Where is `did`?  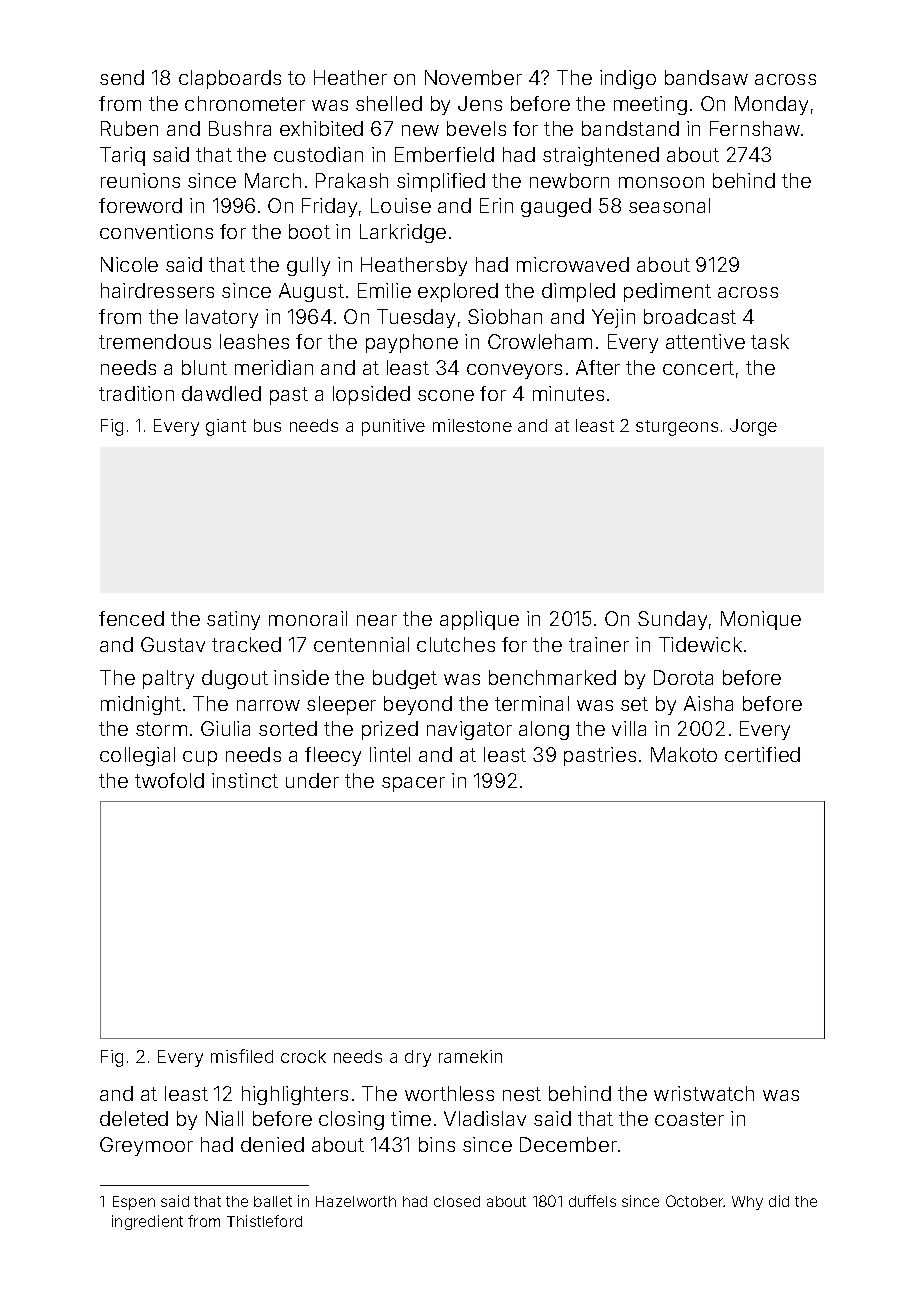 did is located at coordinates (779, 1201).
